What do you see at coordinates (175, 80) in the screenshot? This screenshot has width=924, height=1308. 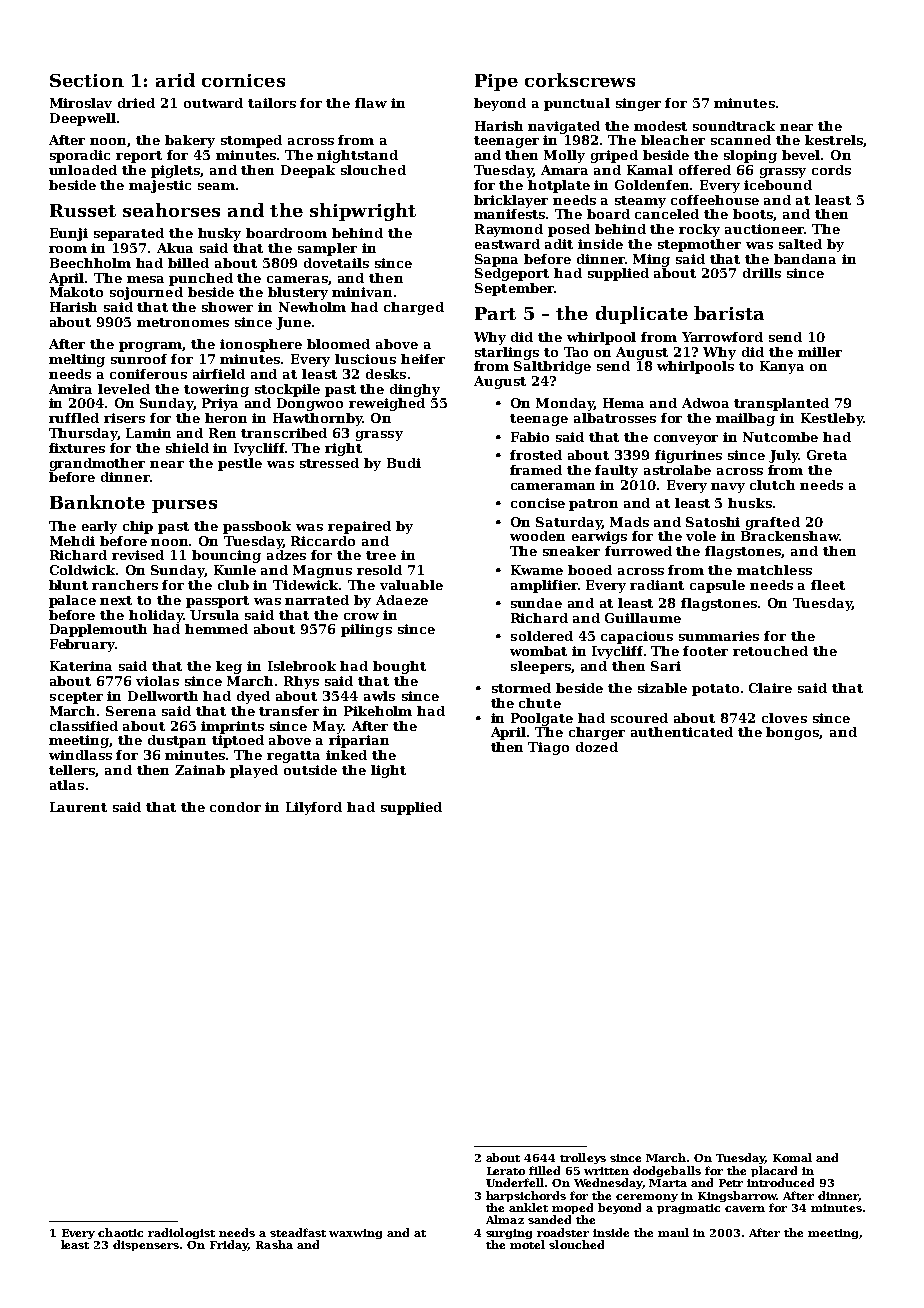 I see `arid` at bounding box center [175, 80].
